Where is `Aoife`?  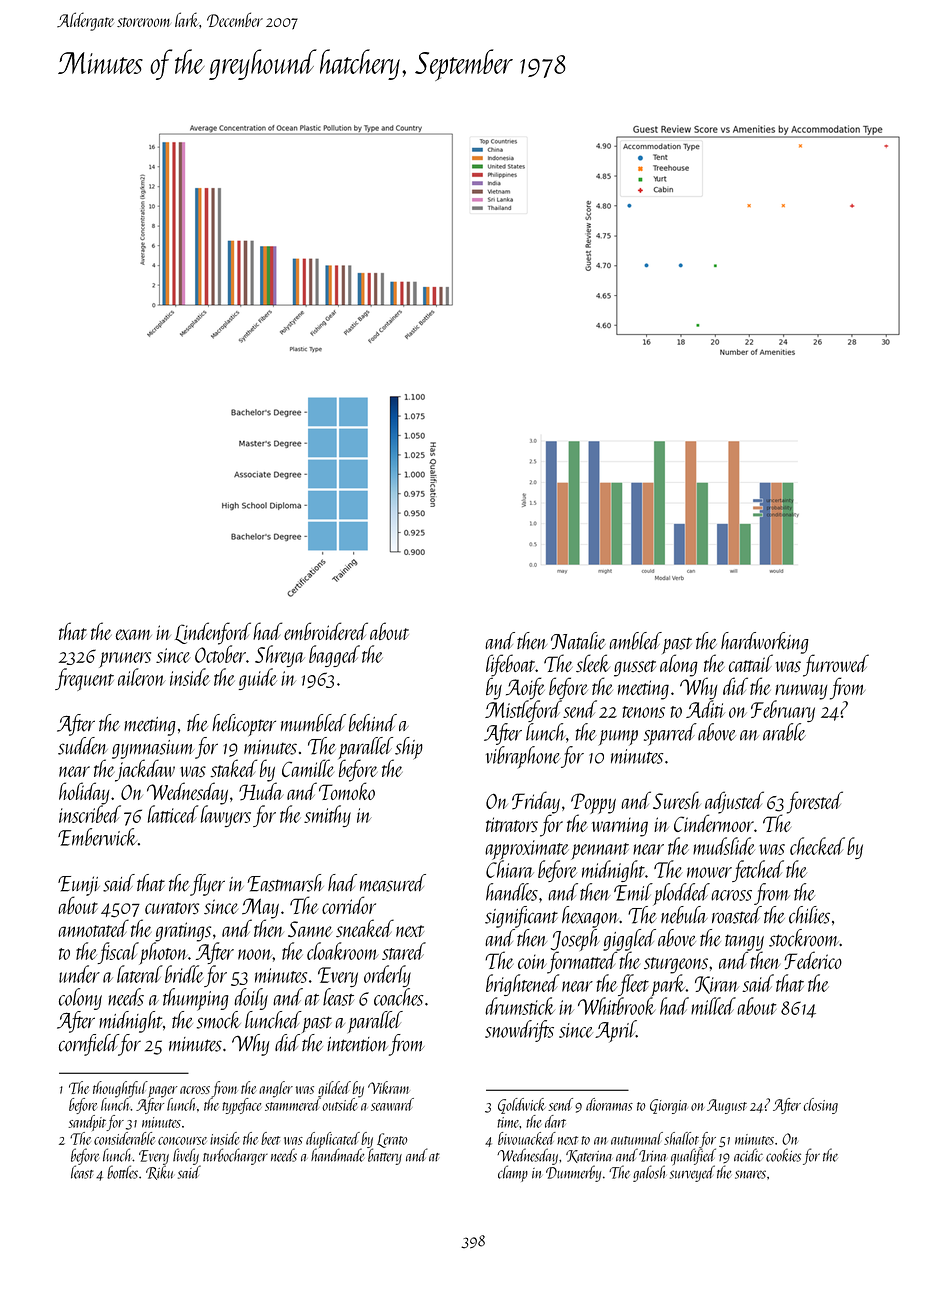 Aoife is located at coordinates (525, 688).
